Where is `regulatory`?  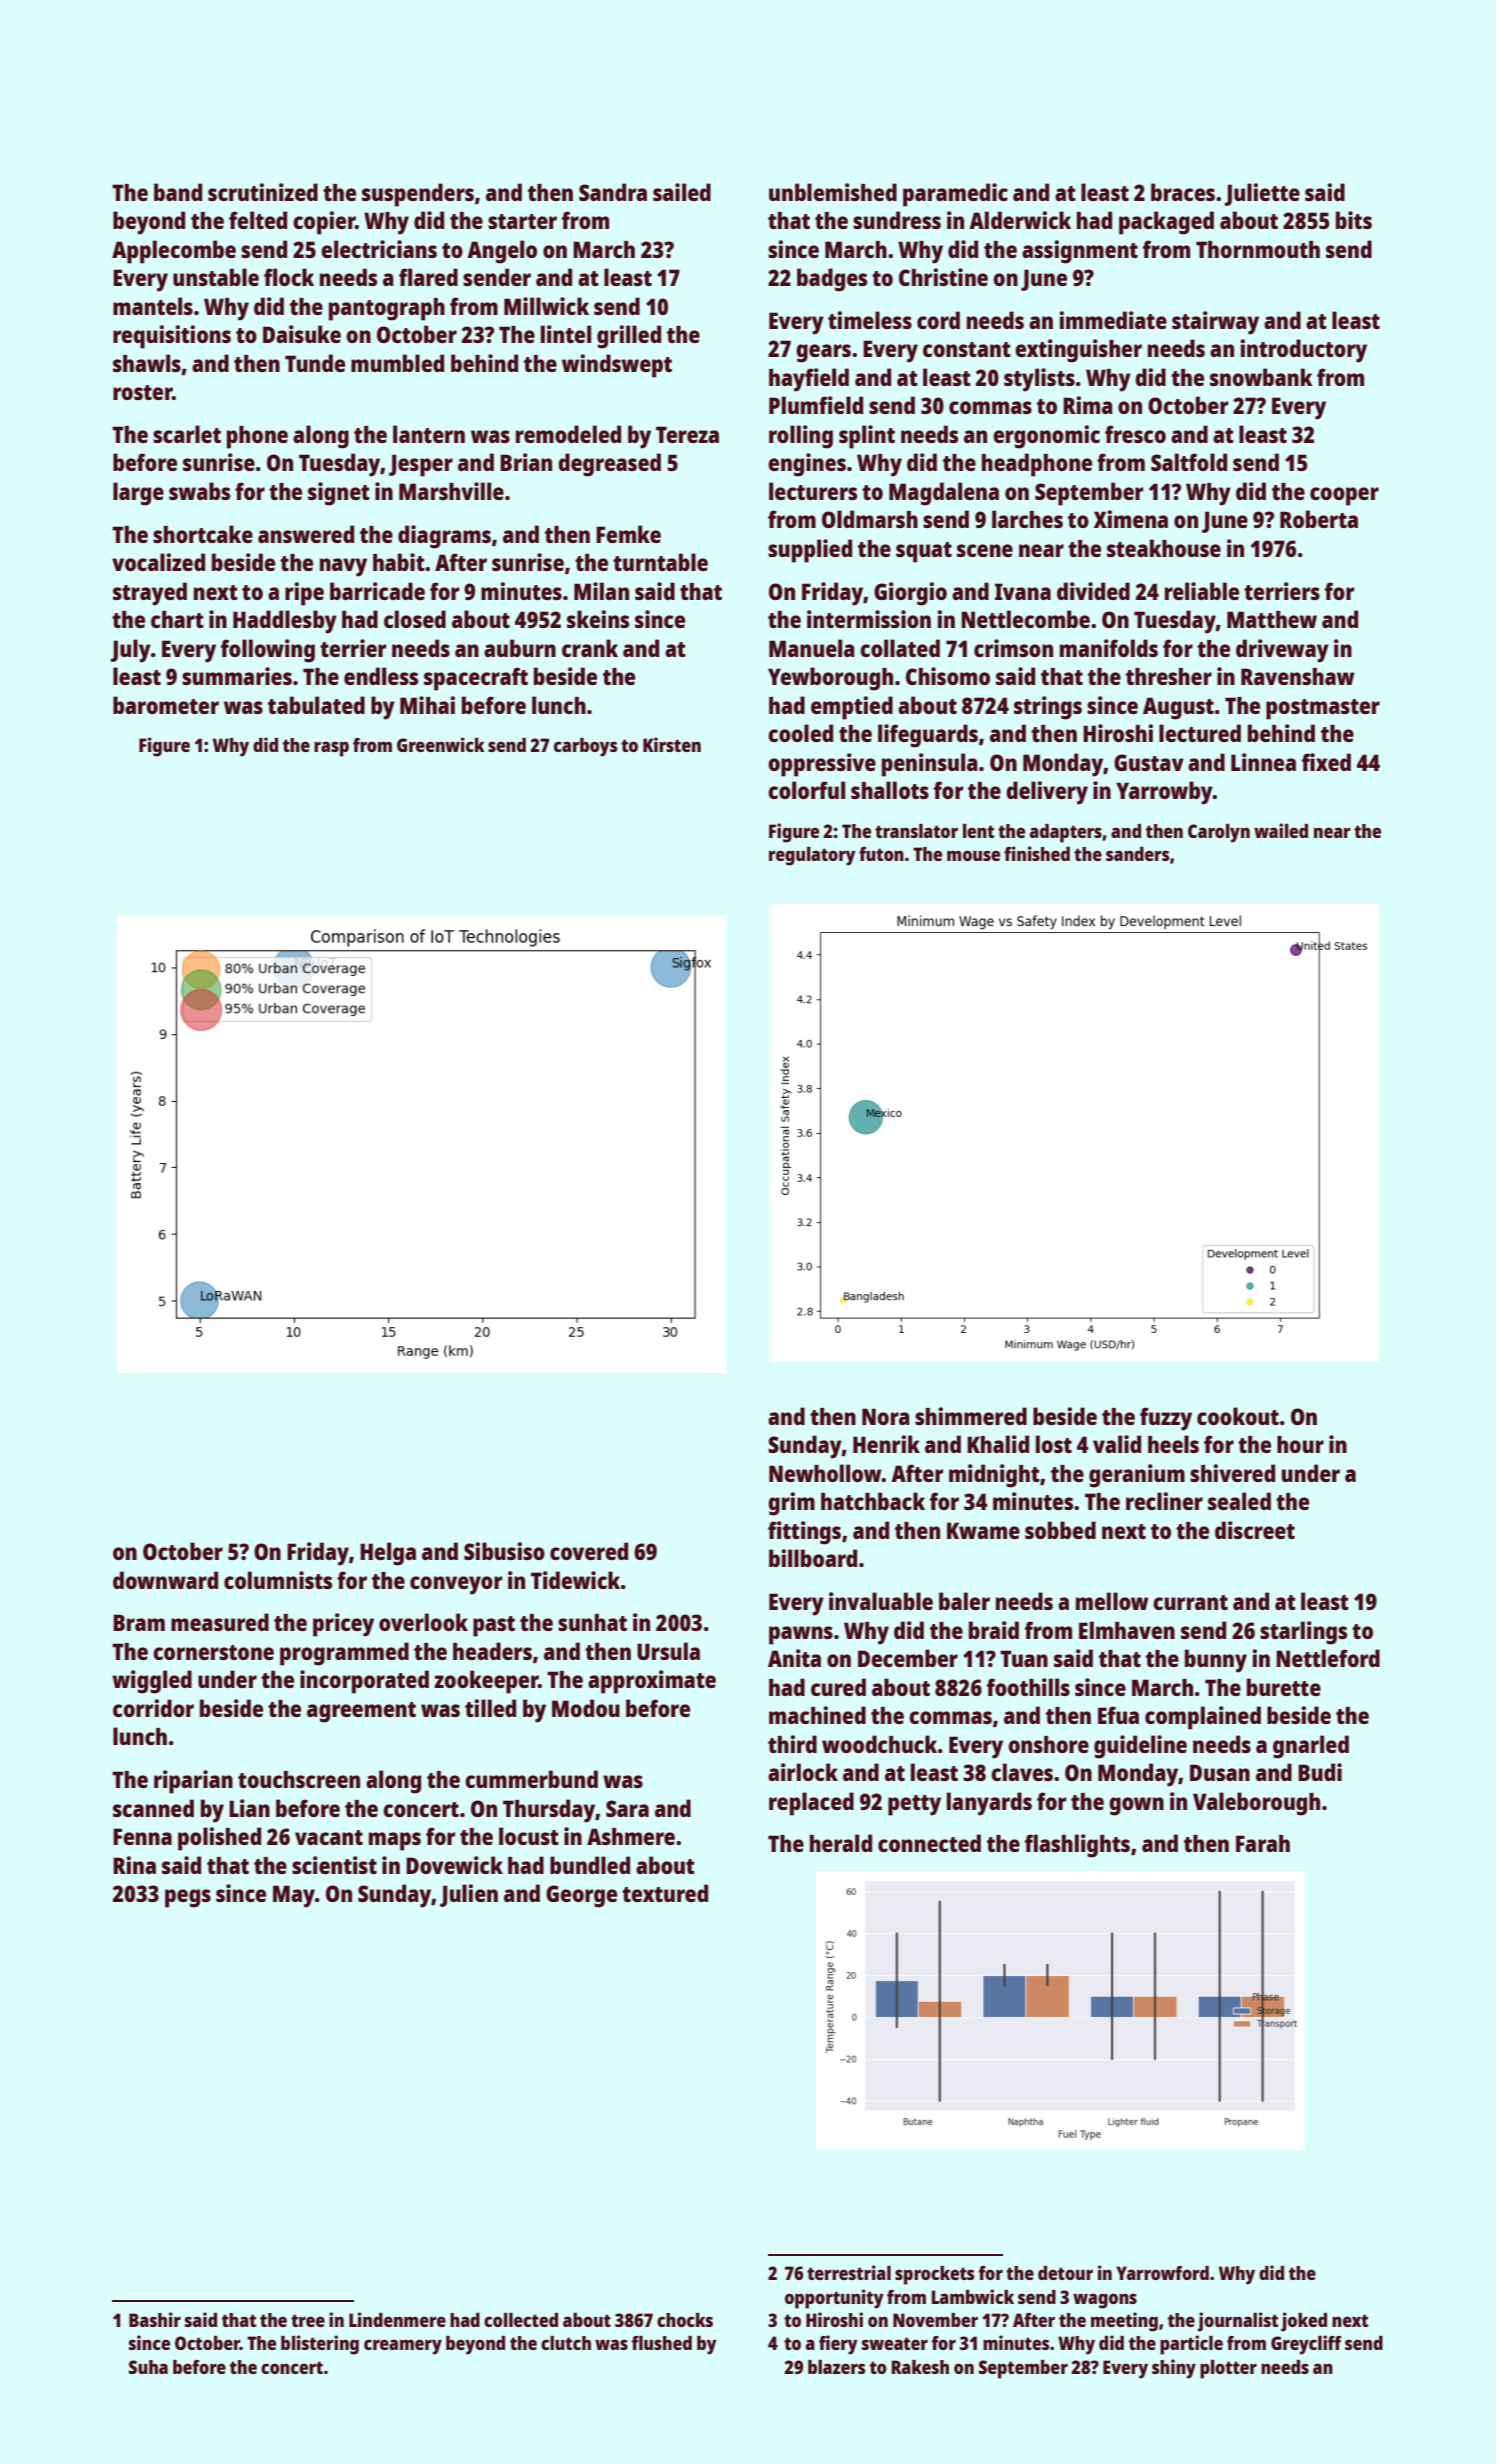 regulatory is located at coordinates (812, 856).
